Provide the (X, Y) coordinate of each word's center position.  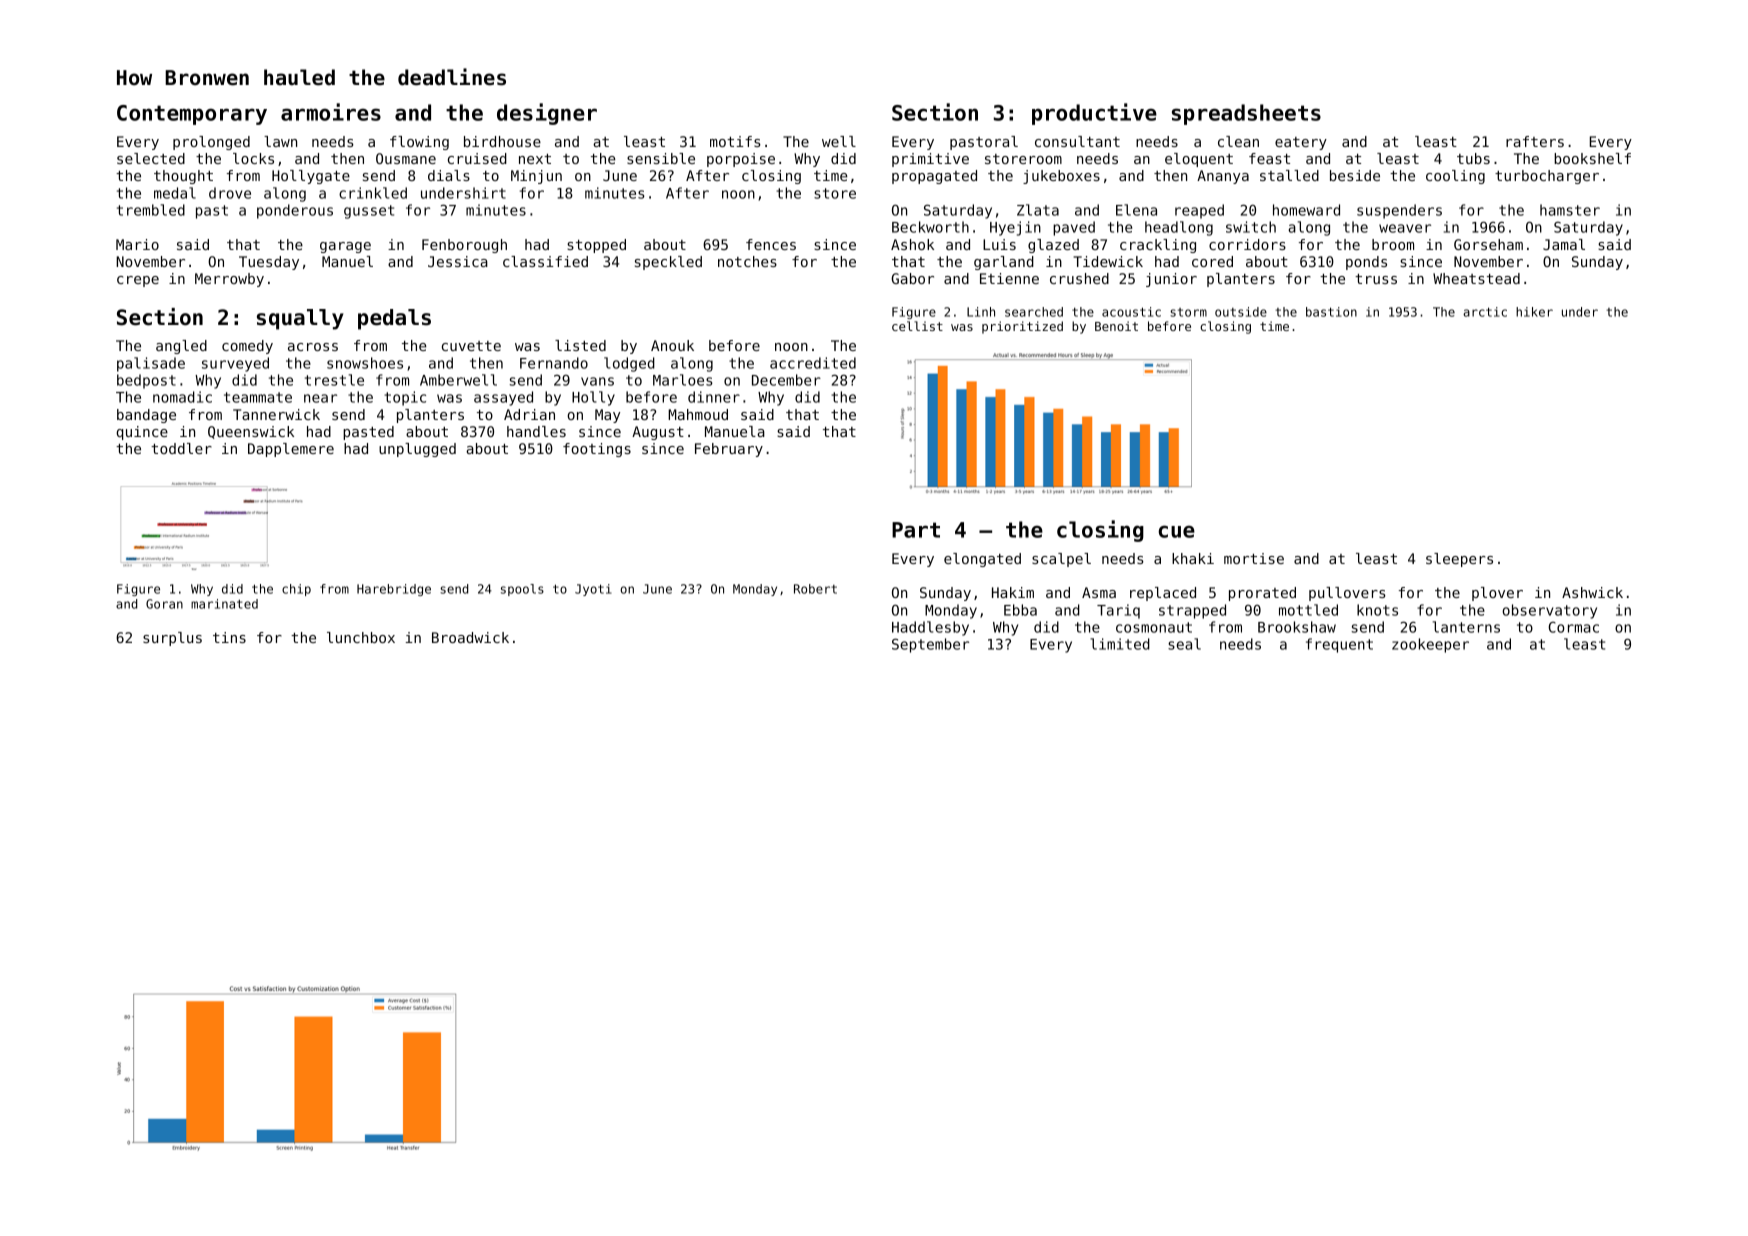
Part (916, 530)
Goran (164, 604)
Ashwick (1592, 592)
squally (300, 319)
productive (1094, 114)
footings (597, 450)
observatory (1549, 611)
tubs (1473, 158)
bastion (1331, 312)
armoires (331, 112)
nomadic (182, 397)
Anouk (672, 345)
